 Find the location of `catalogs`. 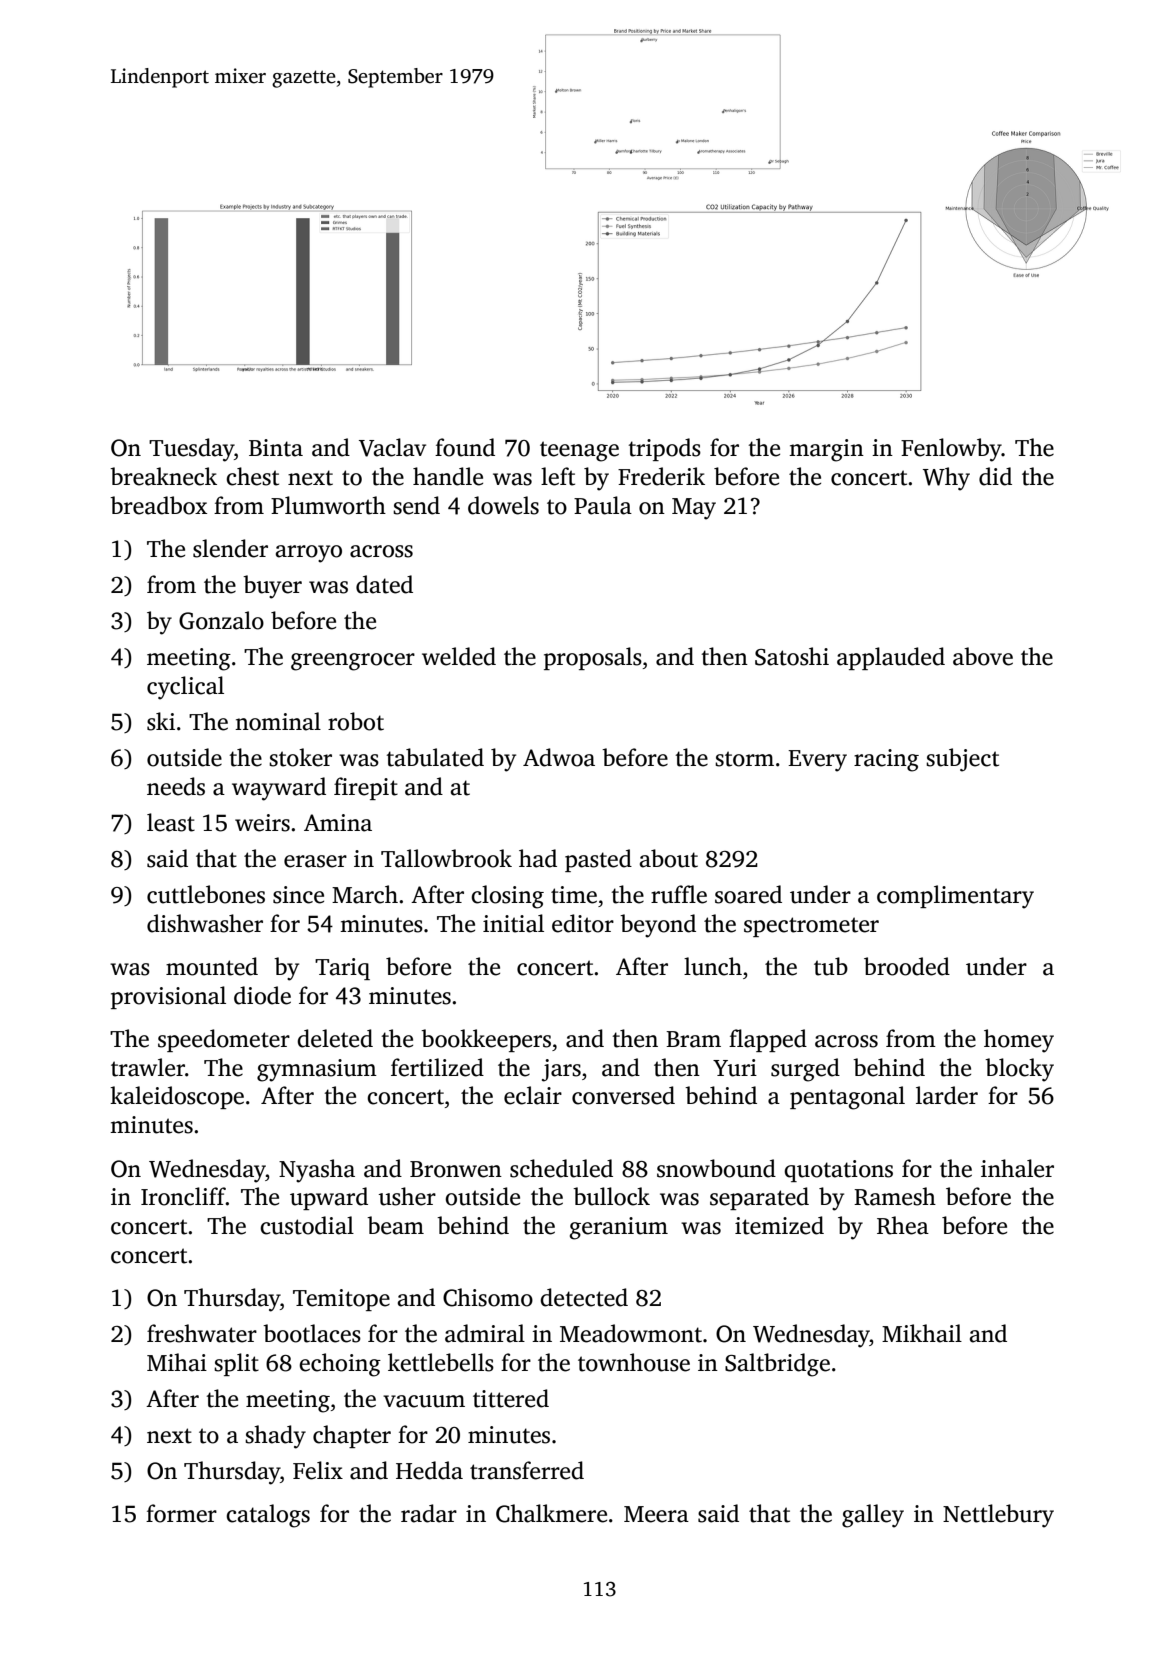

catalogs is located at coordinates (268, 1516).
